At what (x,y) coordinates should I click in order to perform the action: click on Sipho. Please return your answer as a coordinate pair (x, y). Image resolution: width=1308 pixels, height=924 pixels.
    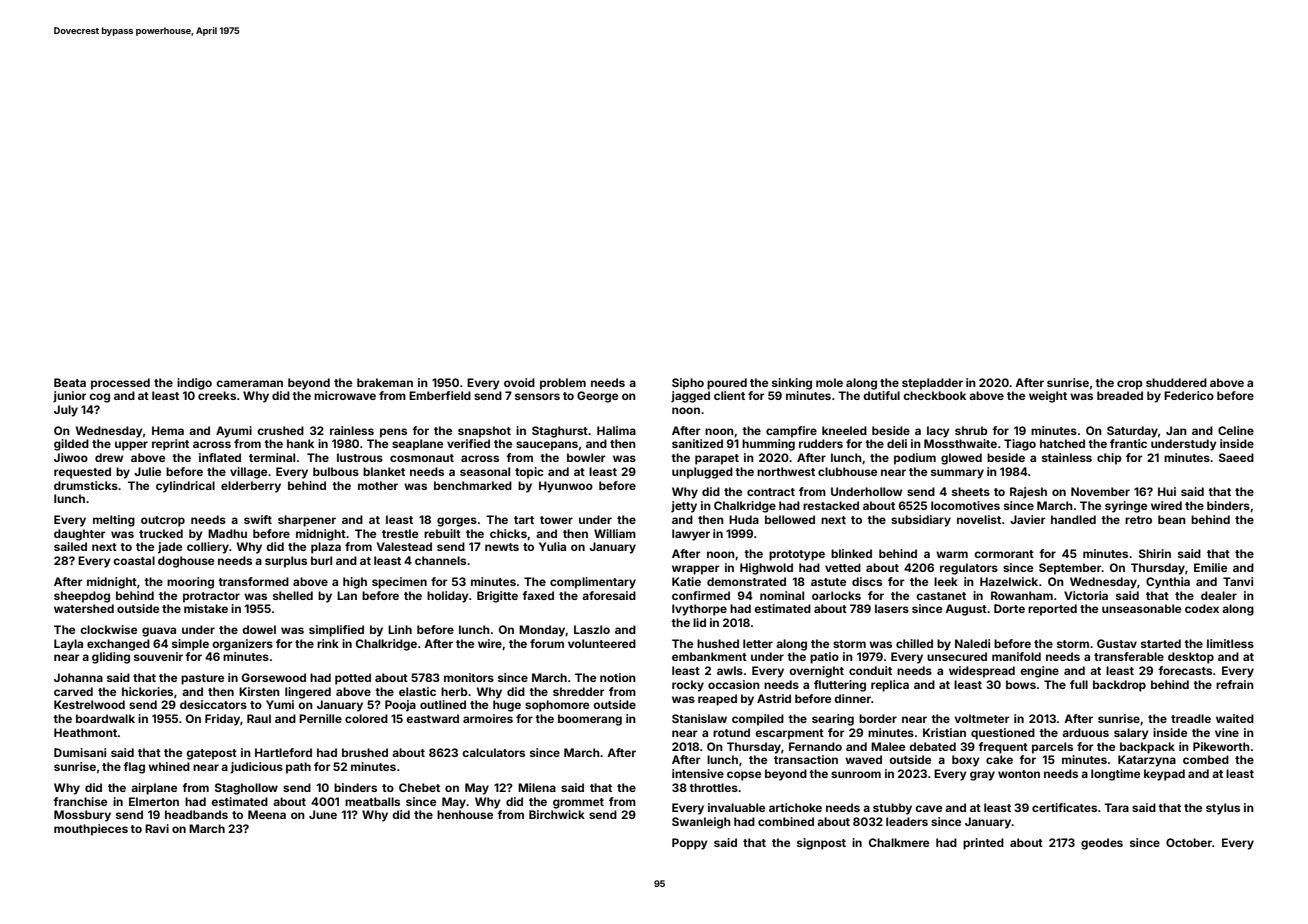
    Looking at the image, I should click on (688, 384).
